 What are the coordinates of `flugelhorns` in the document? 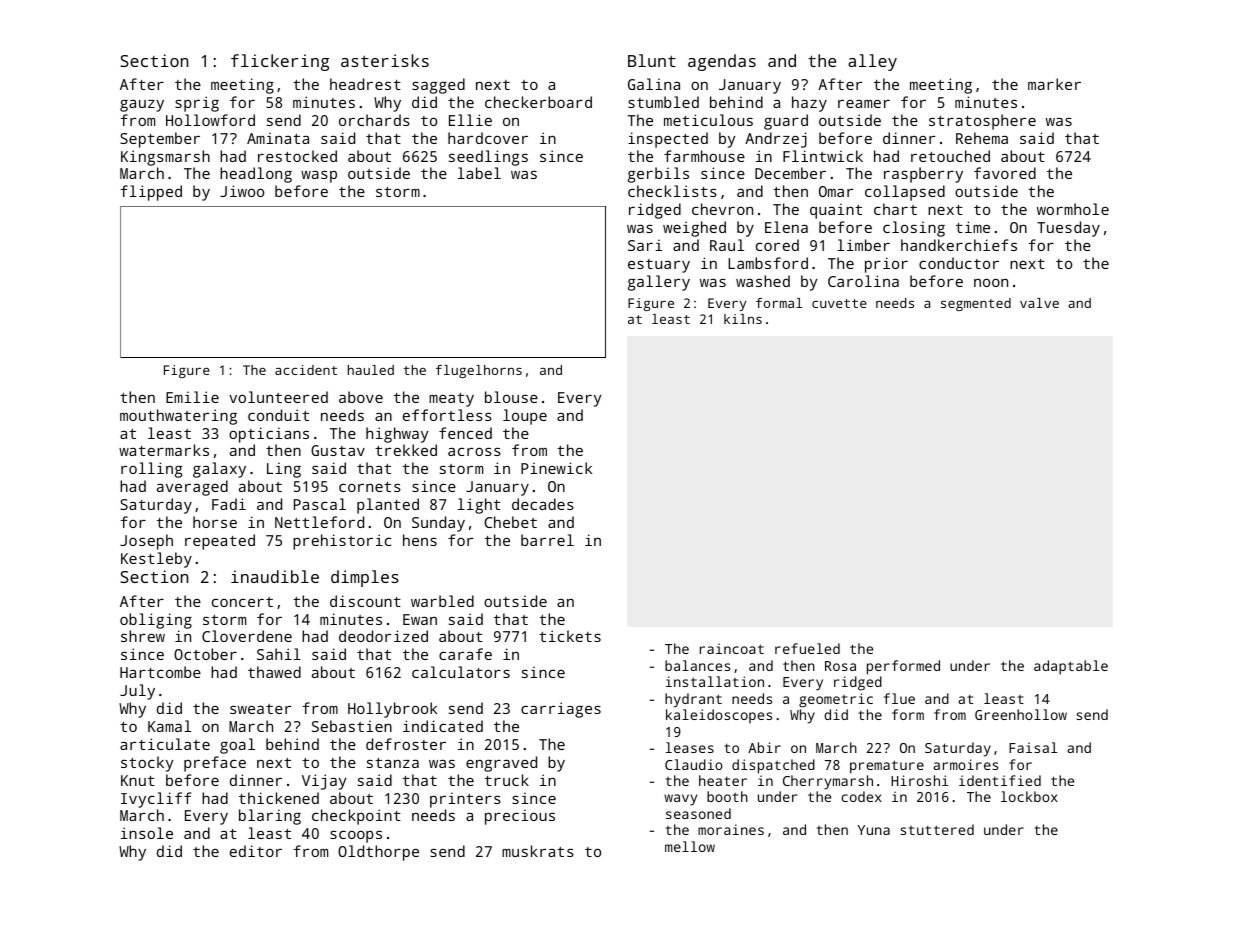 It's located at (479, 371).
